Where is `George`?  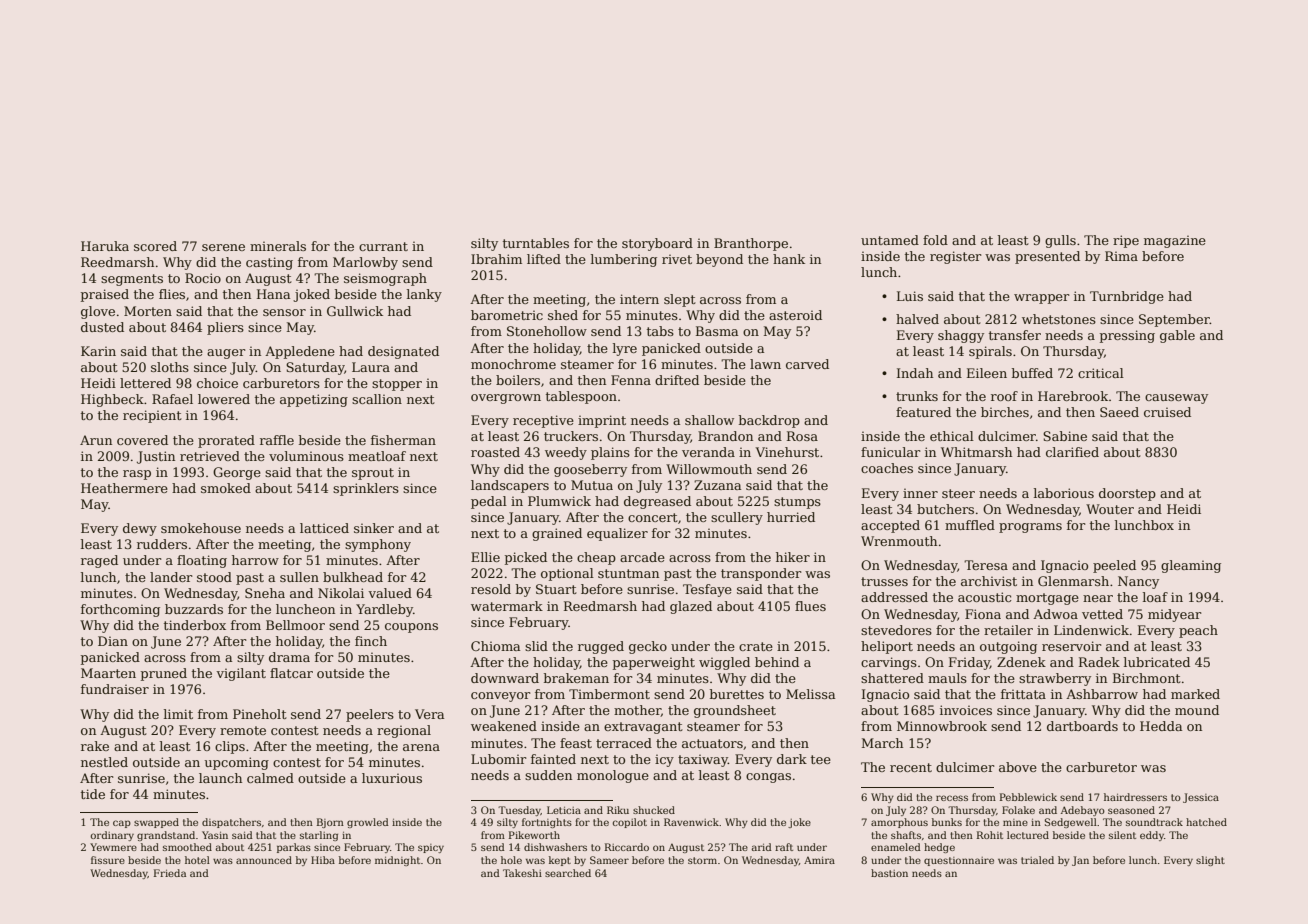 George is located at coordinates (237, 473).
